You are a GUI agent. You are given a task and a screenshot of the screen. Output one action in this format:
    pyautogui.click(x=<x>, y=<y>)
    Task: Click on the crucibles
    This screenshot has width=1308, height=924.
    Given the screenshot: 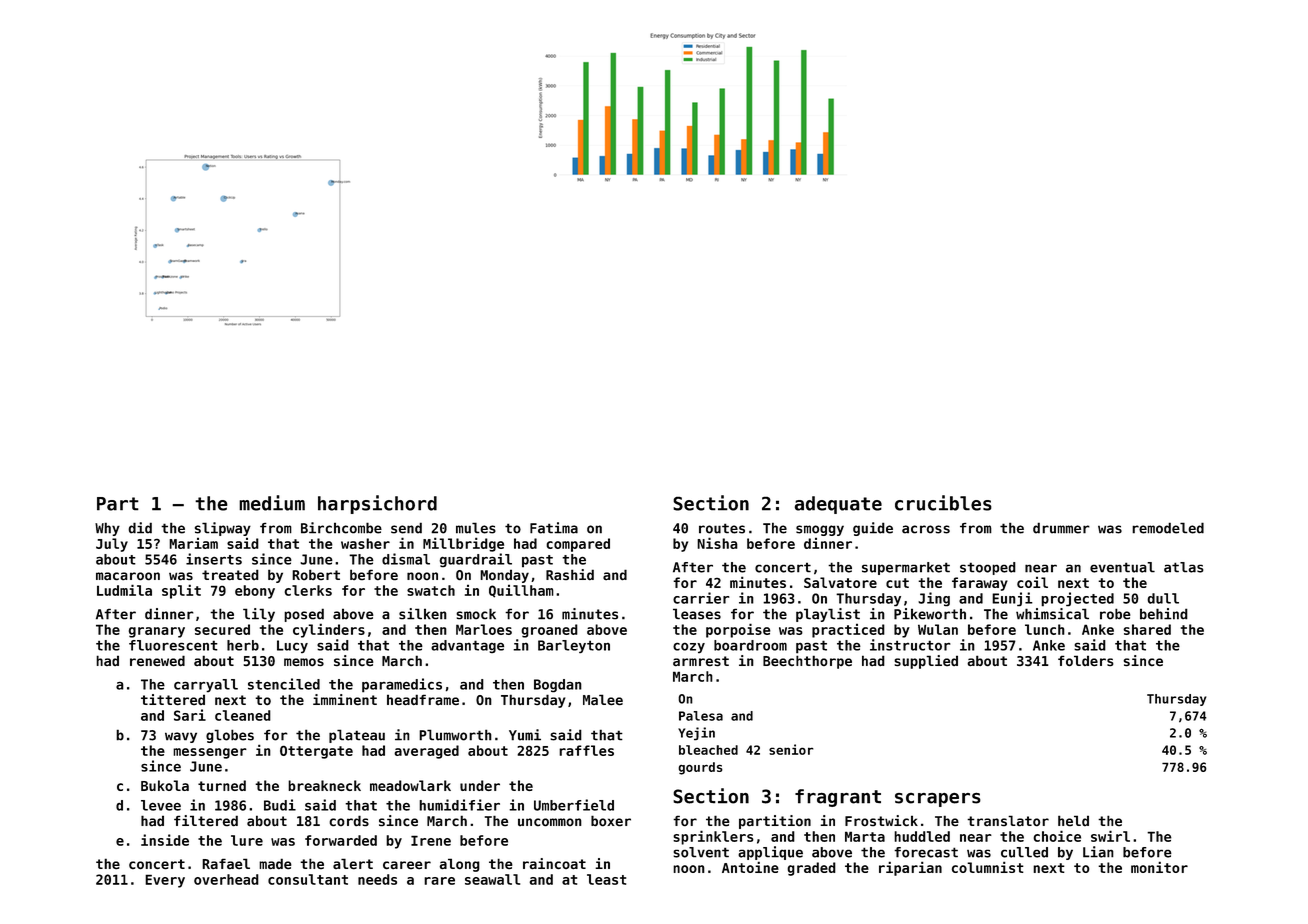 What is the action you would take?
    pyautogui.click(x=943, y=503)
